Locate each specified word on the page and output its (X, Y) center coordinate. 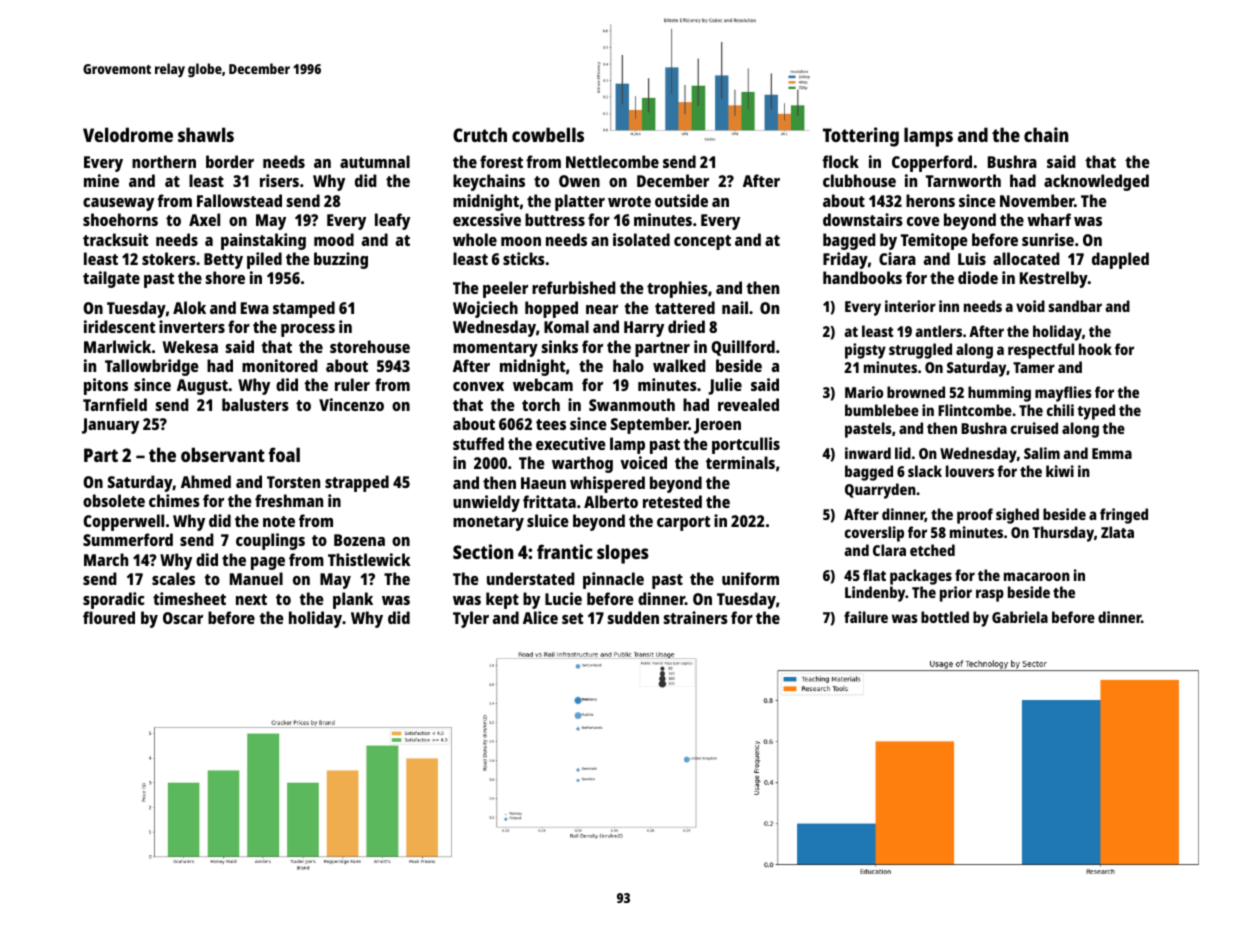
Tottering (861, 137)
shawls (206, 134)
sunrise (1048, 239)
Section (483, 551)
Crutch (480, 134)
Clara (889, 550)
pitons (106, 386)
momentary (495, 349)
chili (1060, 410)
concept (702, 242)
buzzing (341, 260)
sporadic (113, 600)
